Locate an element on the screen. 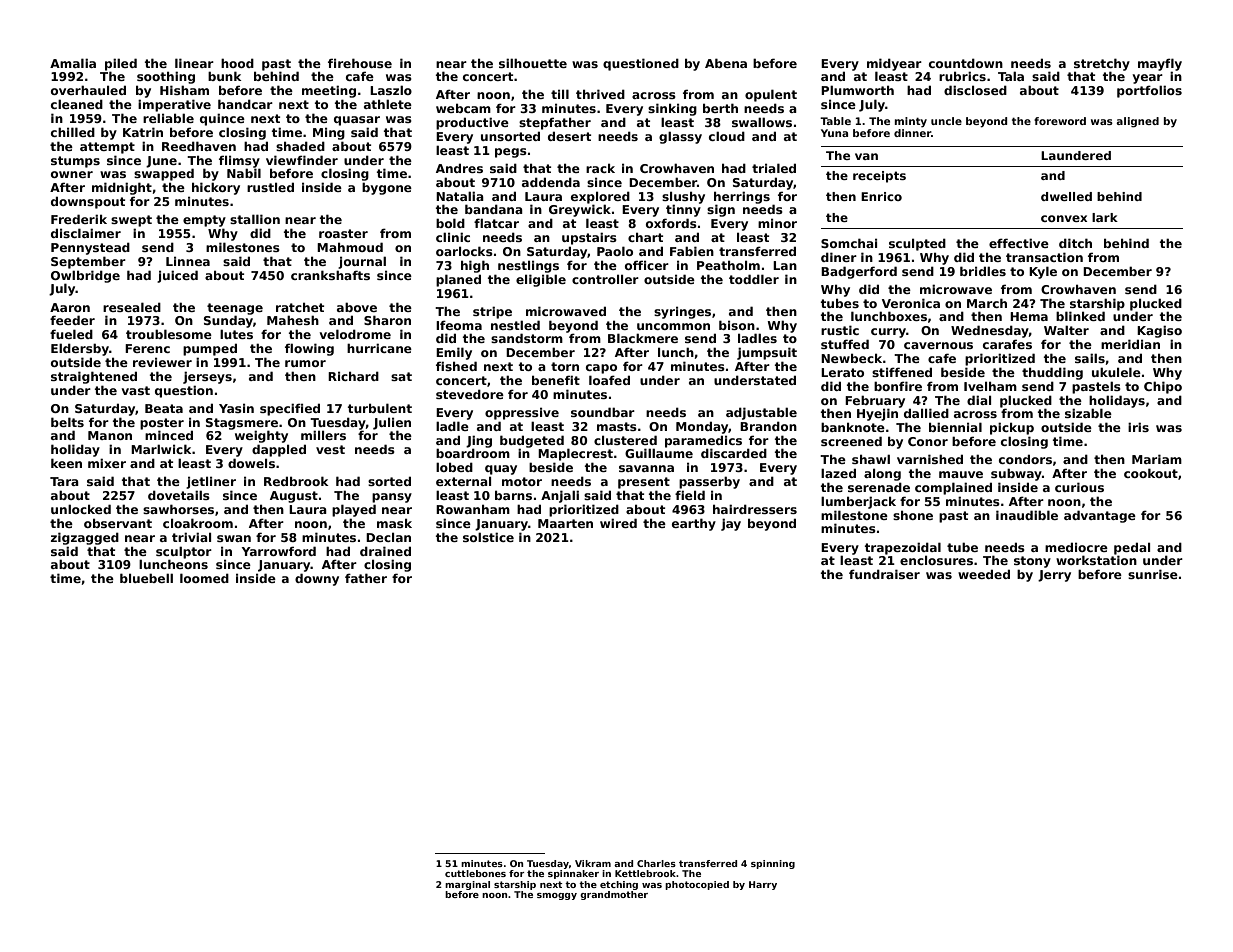 The image size is (1233, 952). sculpted is located at coordinates (917, 244).
